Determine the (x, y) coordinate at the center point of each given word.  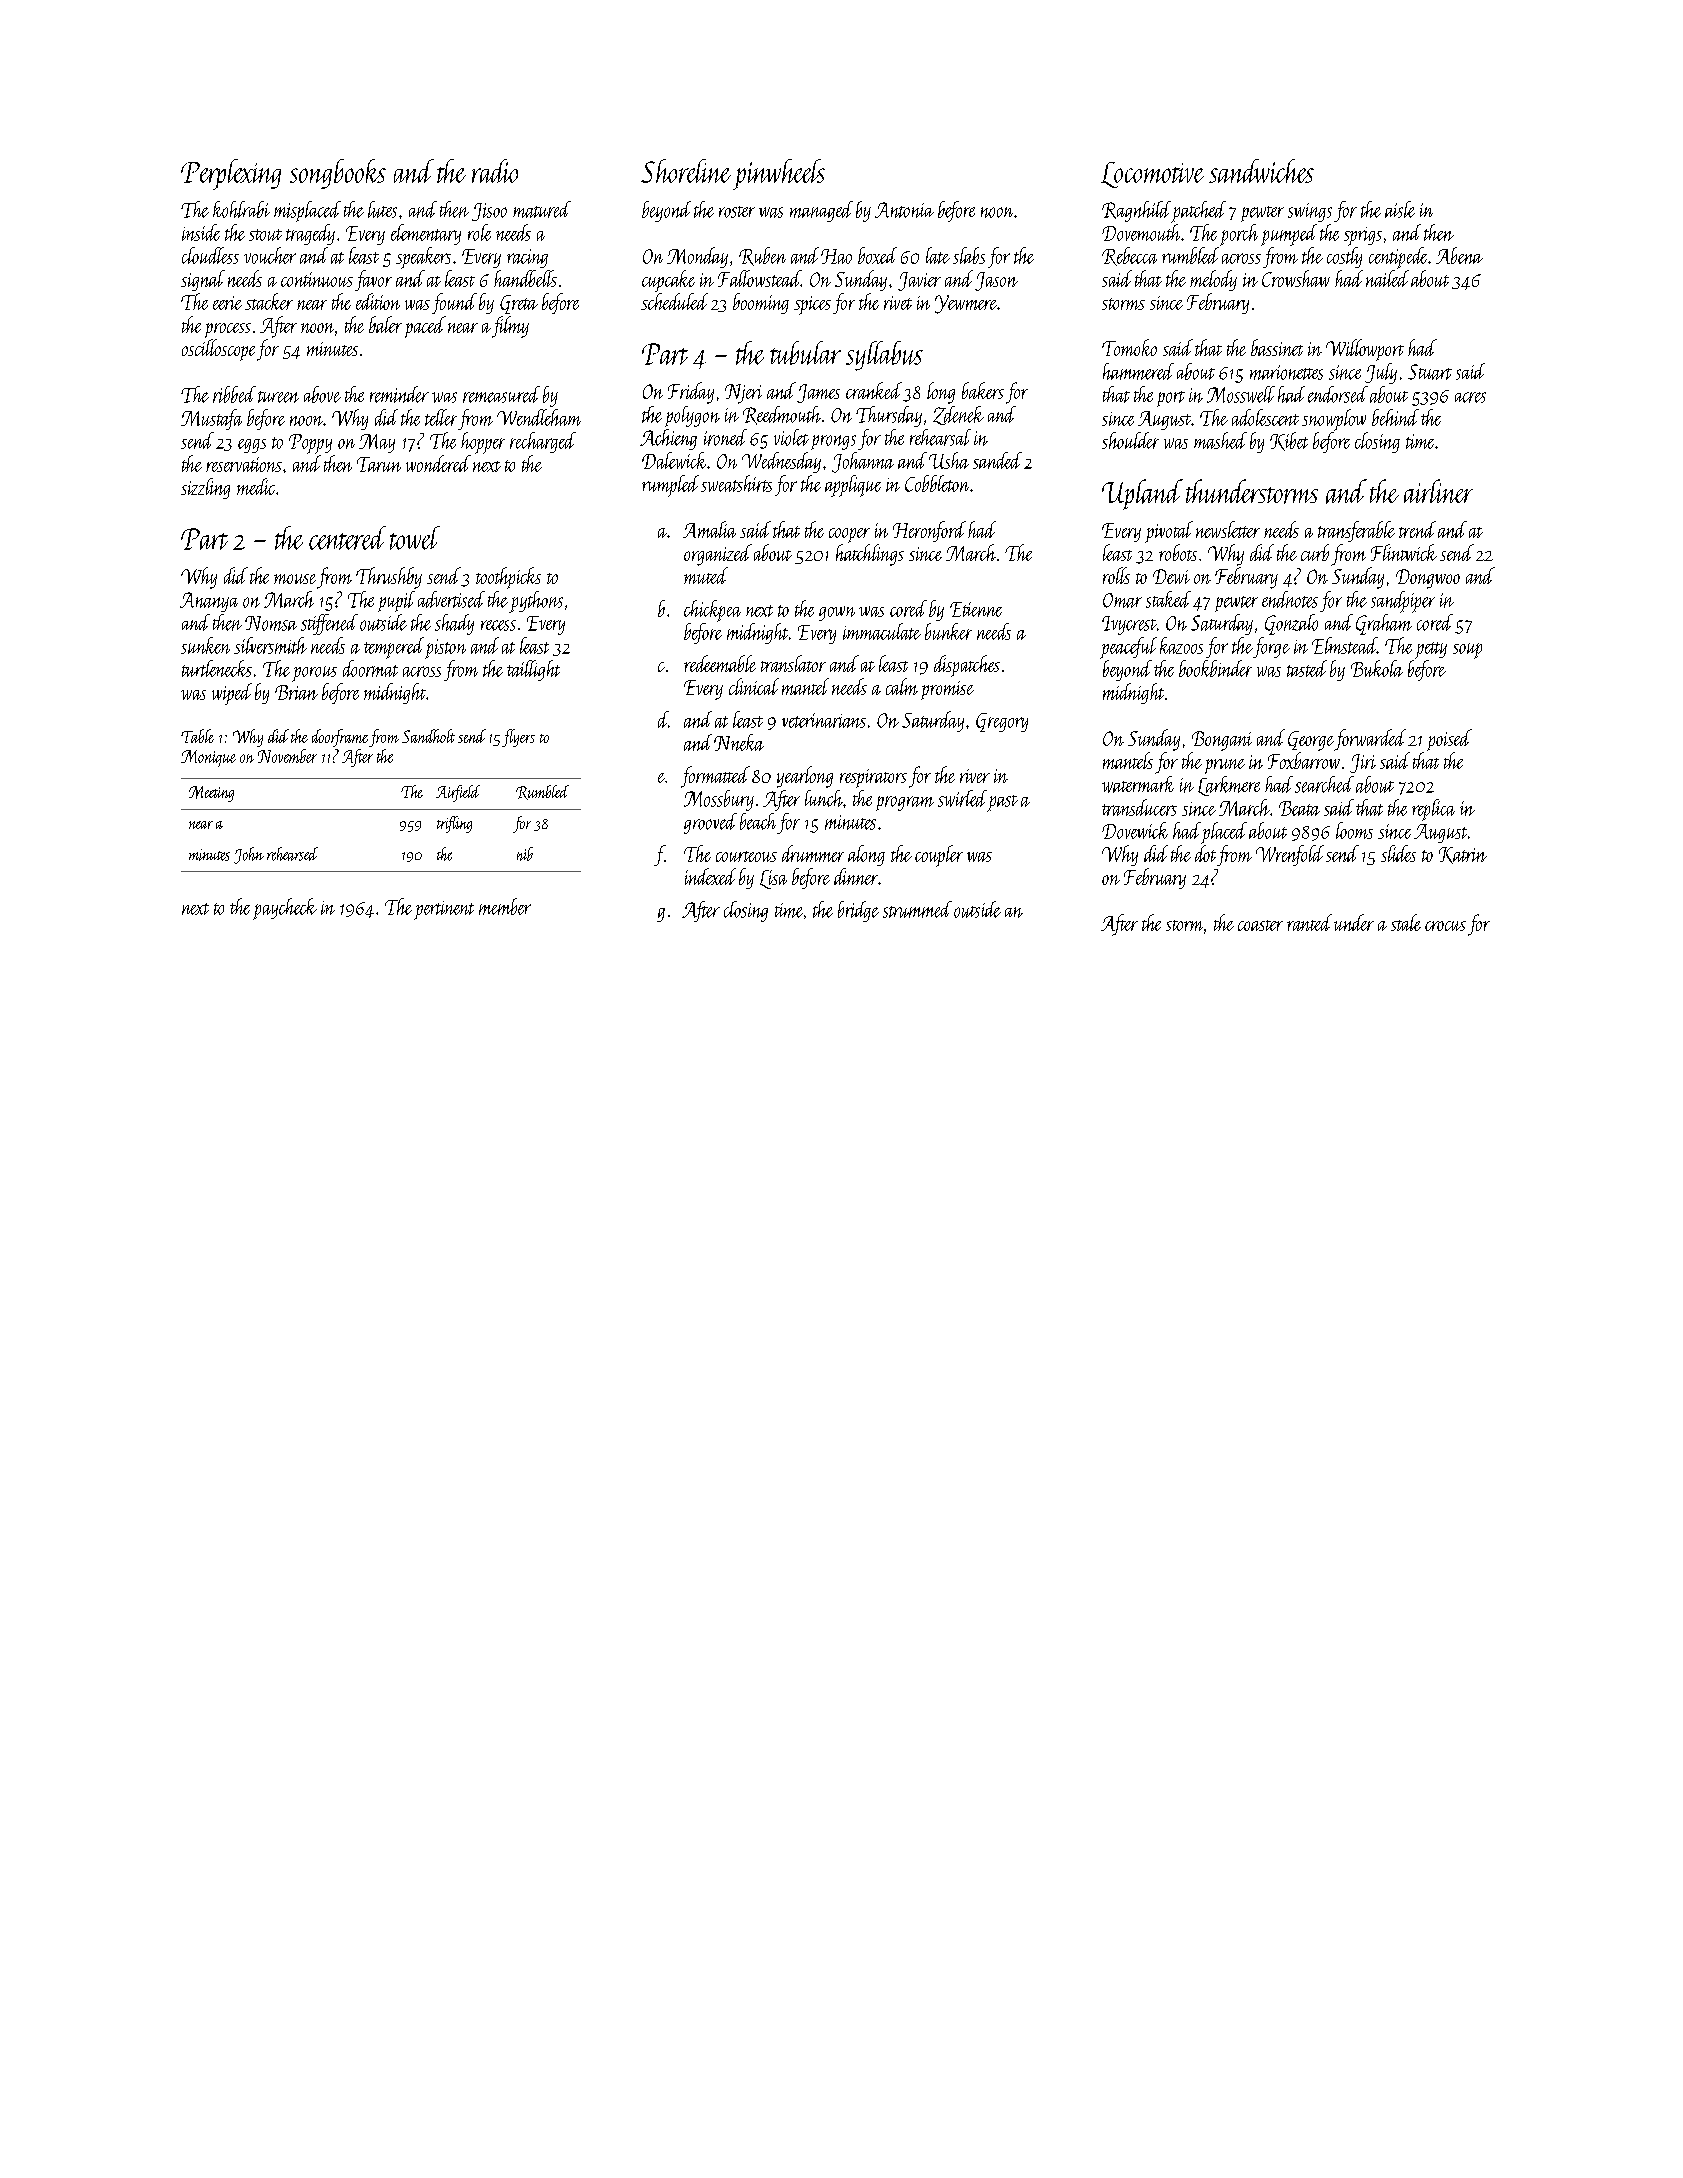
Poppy (310, 444)
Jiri (1363, 763)
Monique (208, 758)
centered (347, 538)
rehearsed (292, 854)
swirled (962, 798)
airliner (1438, 491)
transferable (1356, 531)
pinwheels (779, 174)
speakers (423, 258)
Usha (949, 460)
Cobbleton (937, 483)
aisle (1400, 209)
